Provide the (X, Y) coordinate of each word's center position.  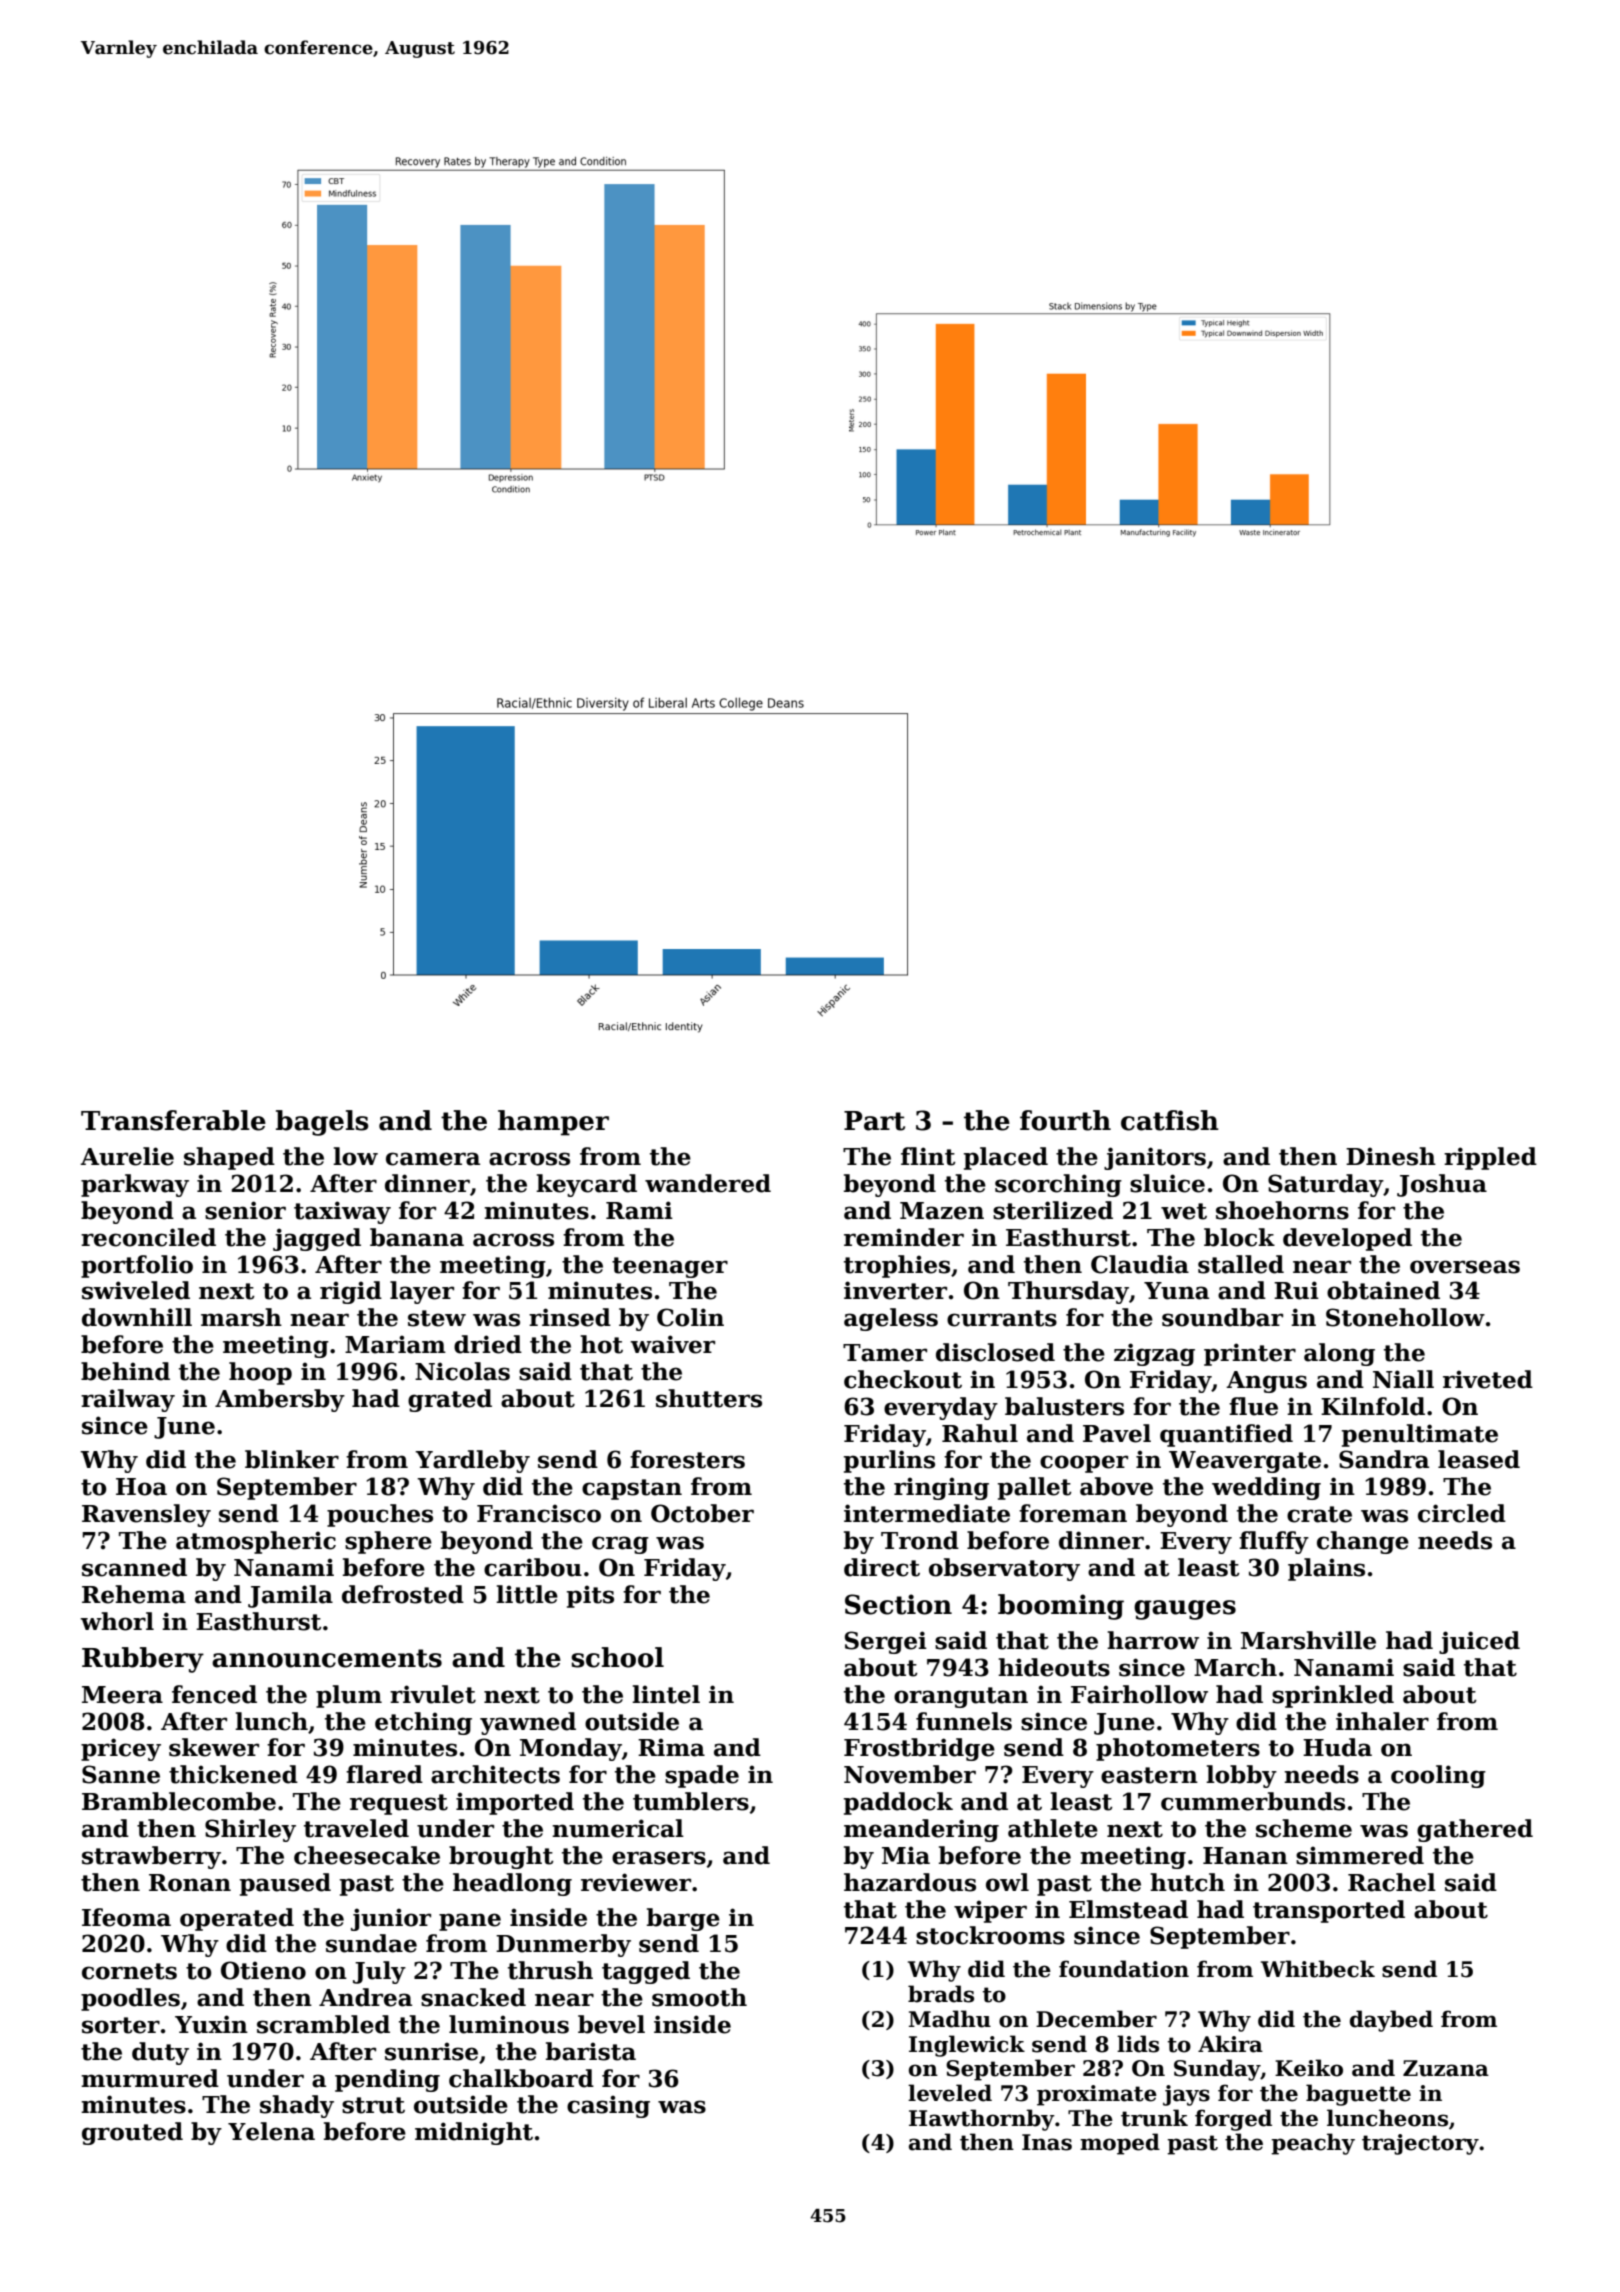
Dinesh (1391, 1156)
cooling (1438, 1776)
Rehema (134, 1594)
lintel (666, 1694)
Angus (1266, 1382)
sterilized (1053, 1210)
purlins (889, 1461)
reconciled (148, 1237)
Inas (1047, 2142)
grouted (132, 2133)
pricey (121, 1749)
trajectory (1420, 2144)
